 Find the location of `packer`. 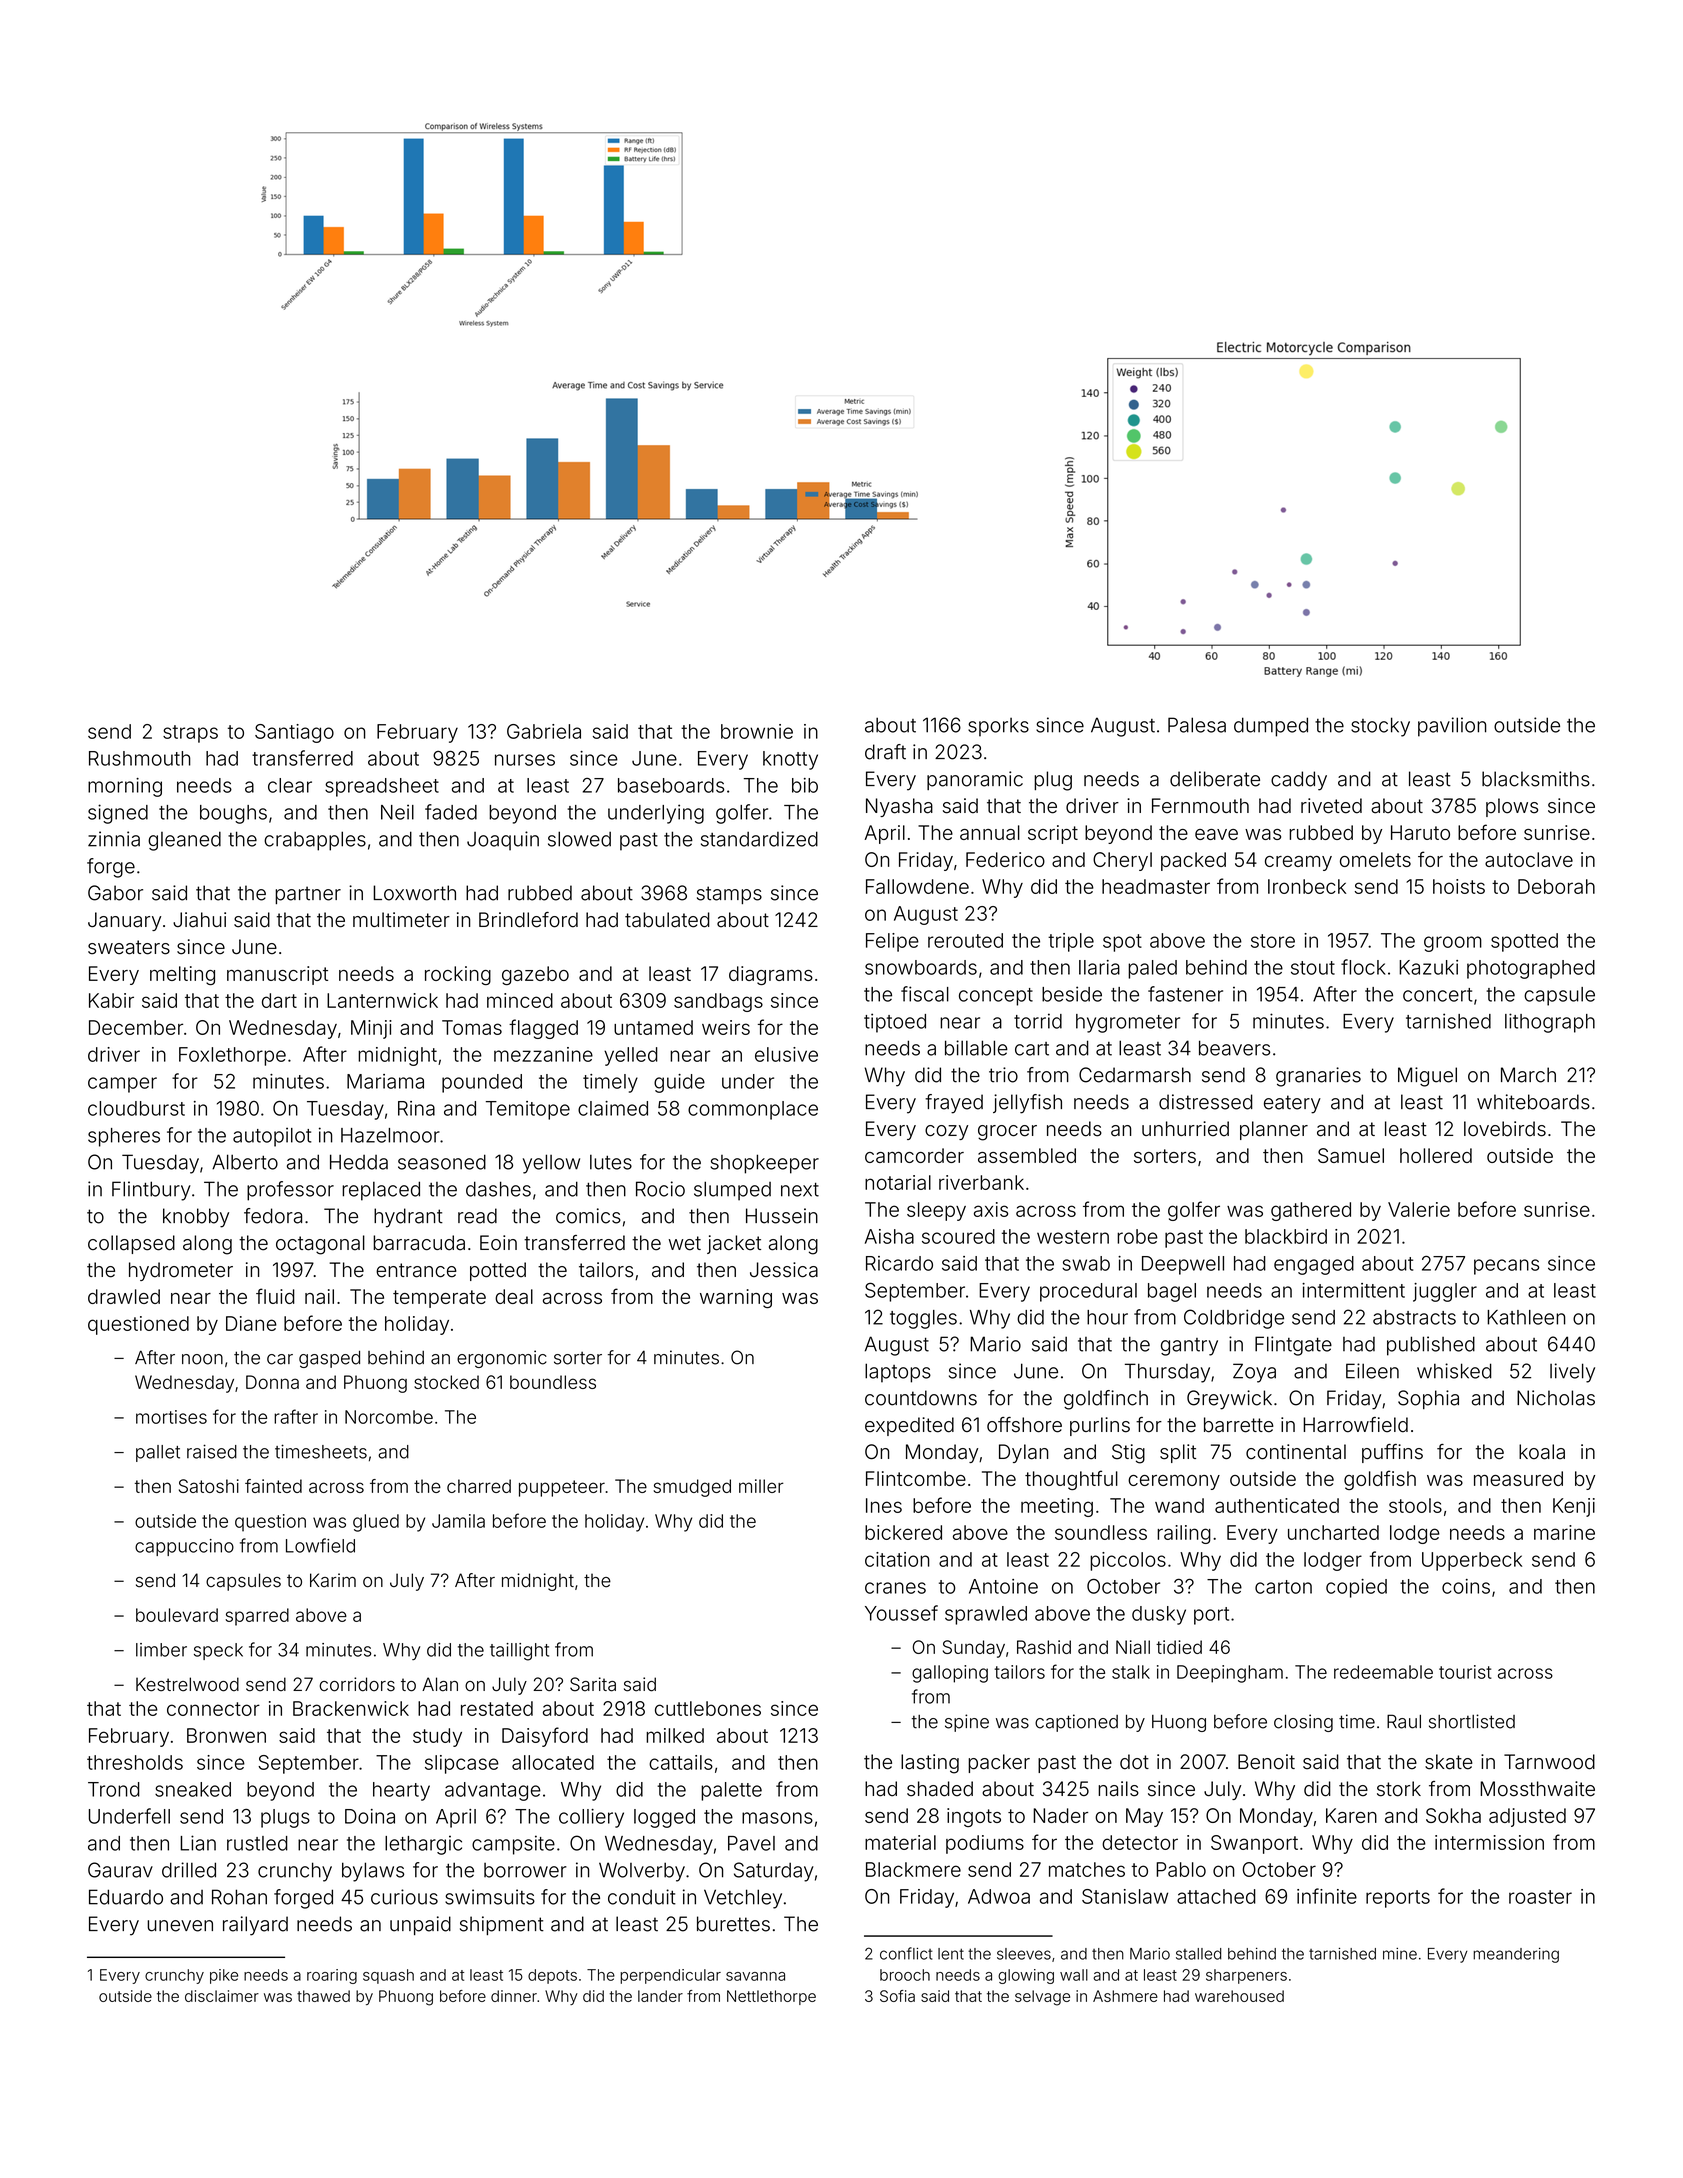

packer is located at coordinates (999, 1763).
